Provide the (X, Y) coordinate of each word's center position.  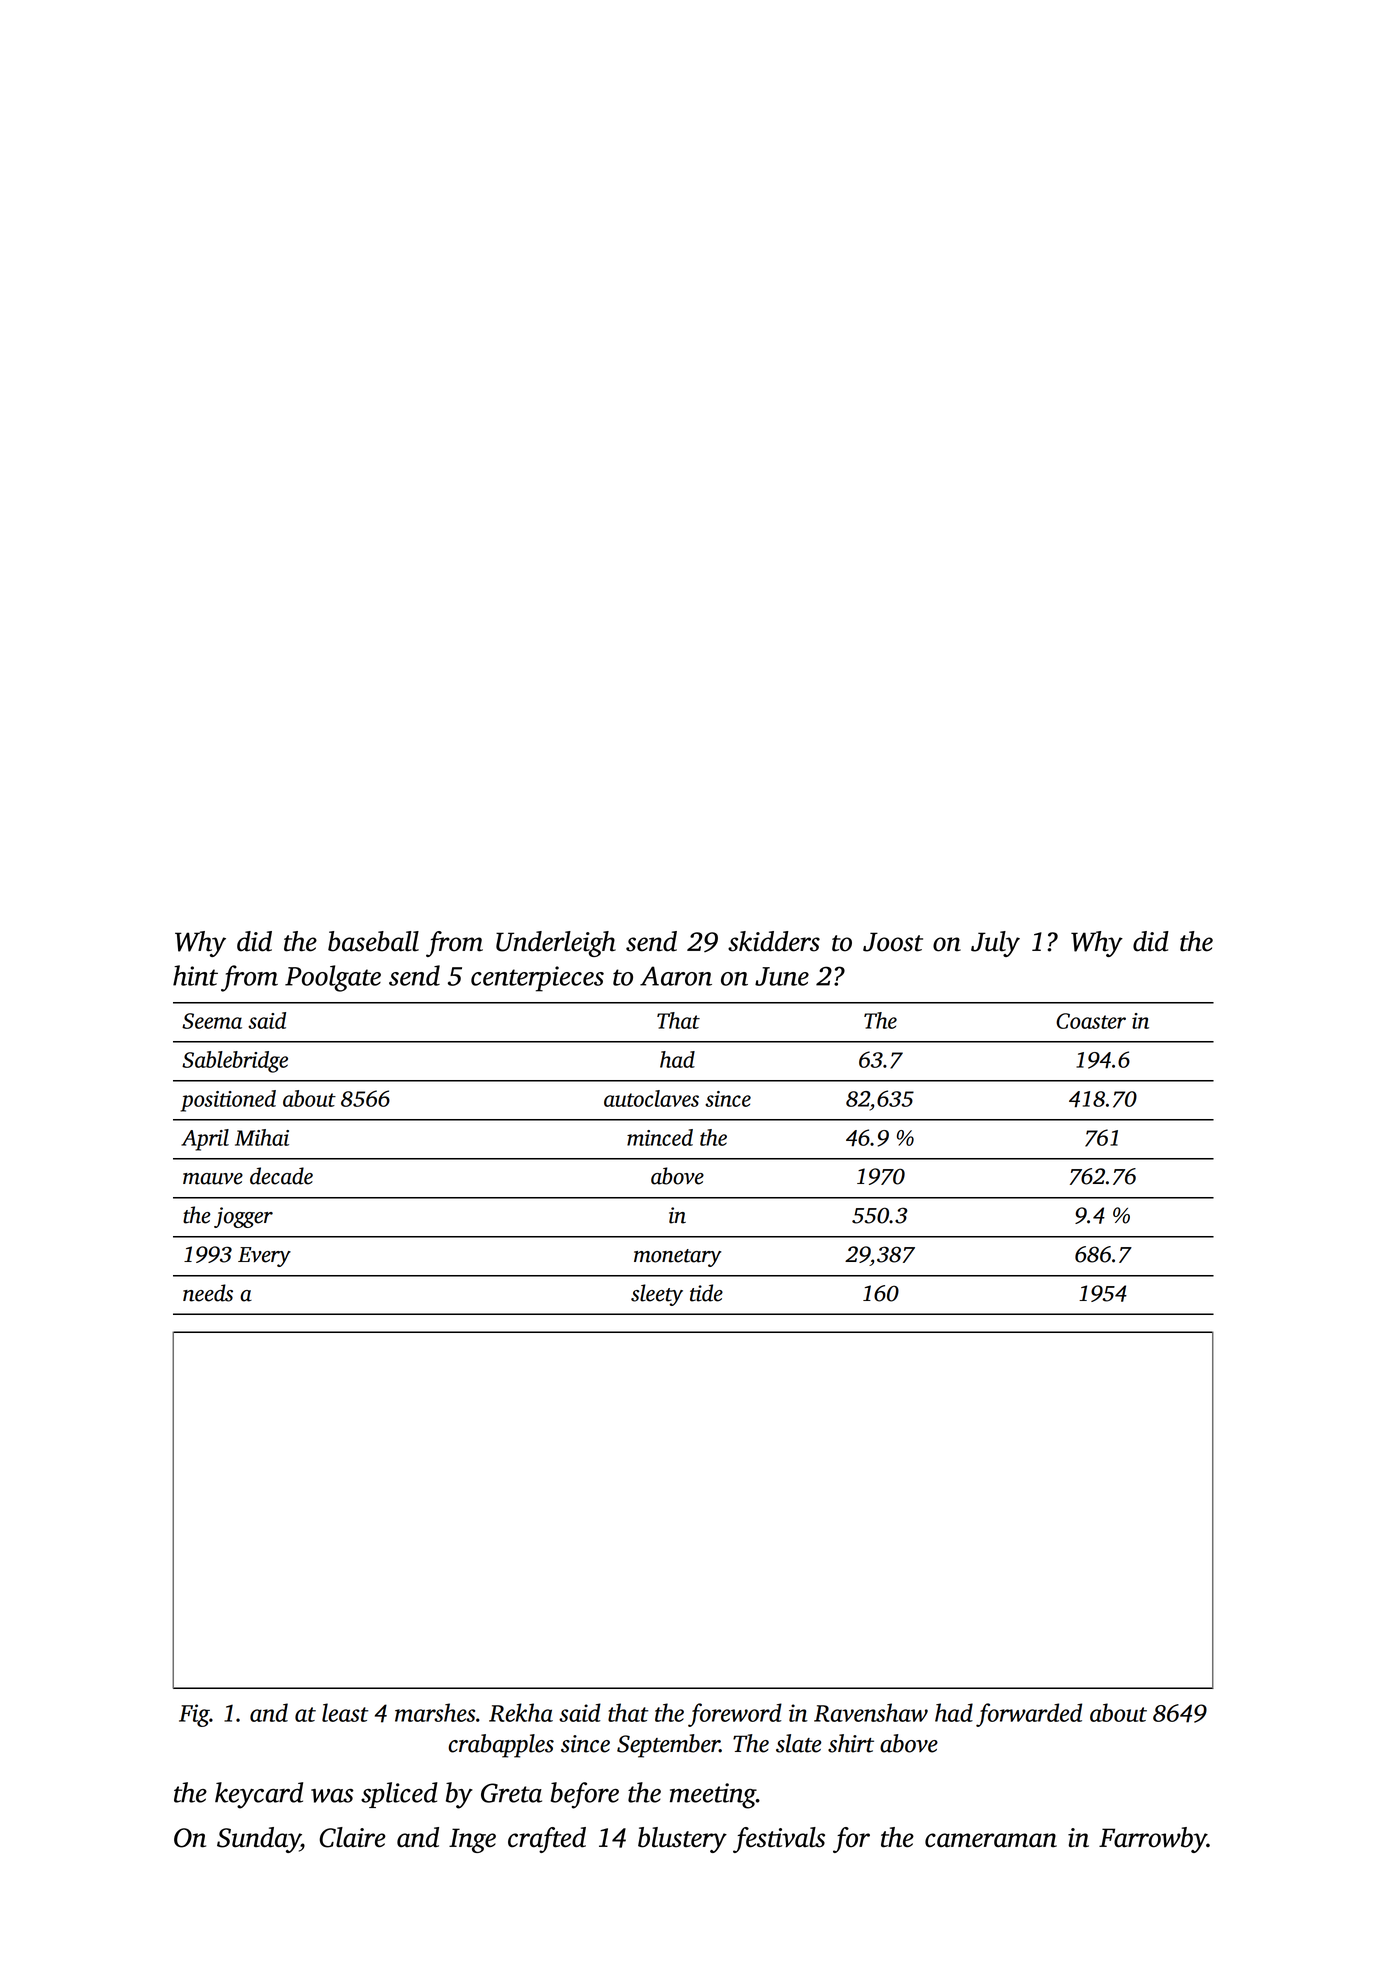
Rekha (521, 1712)
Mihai (262, 1137)
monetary (677, 1258)
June (782, 976)
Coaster (1091, 1021)
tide (706, 1293)
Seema (212, 1021)
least (345, 1712)
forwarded (1029, 1715)
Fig (194, 1715)
